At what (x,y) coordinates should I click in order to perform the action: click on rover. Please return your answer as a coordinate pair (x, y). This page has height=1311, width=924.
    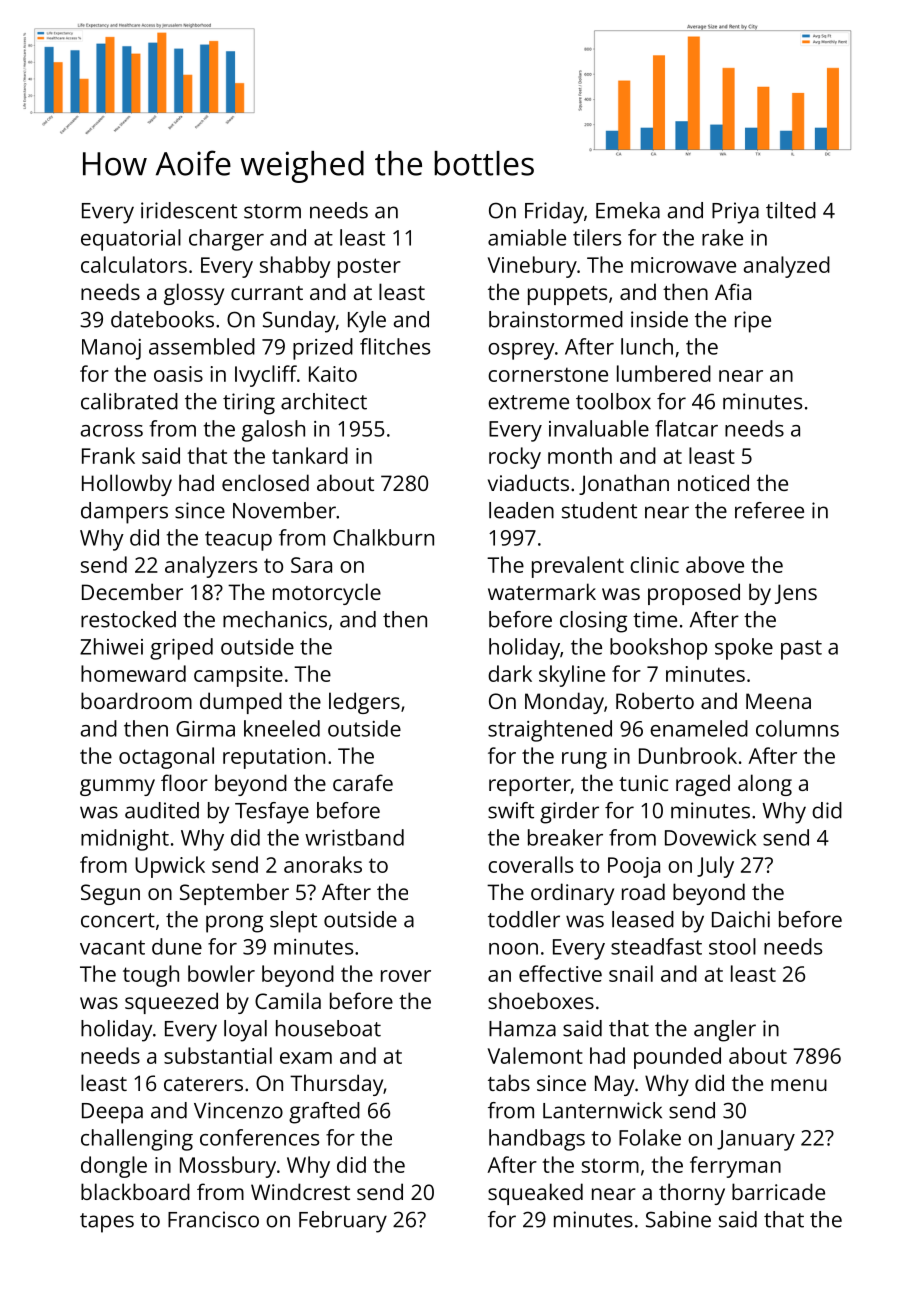
    Looking at the image, I should click on (406, 976).
